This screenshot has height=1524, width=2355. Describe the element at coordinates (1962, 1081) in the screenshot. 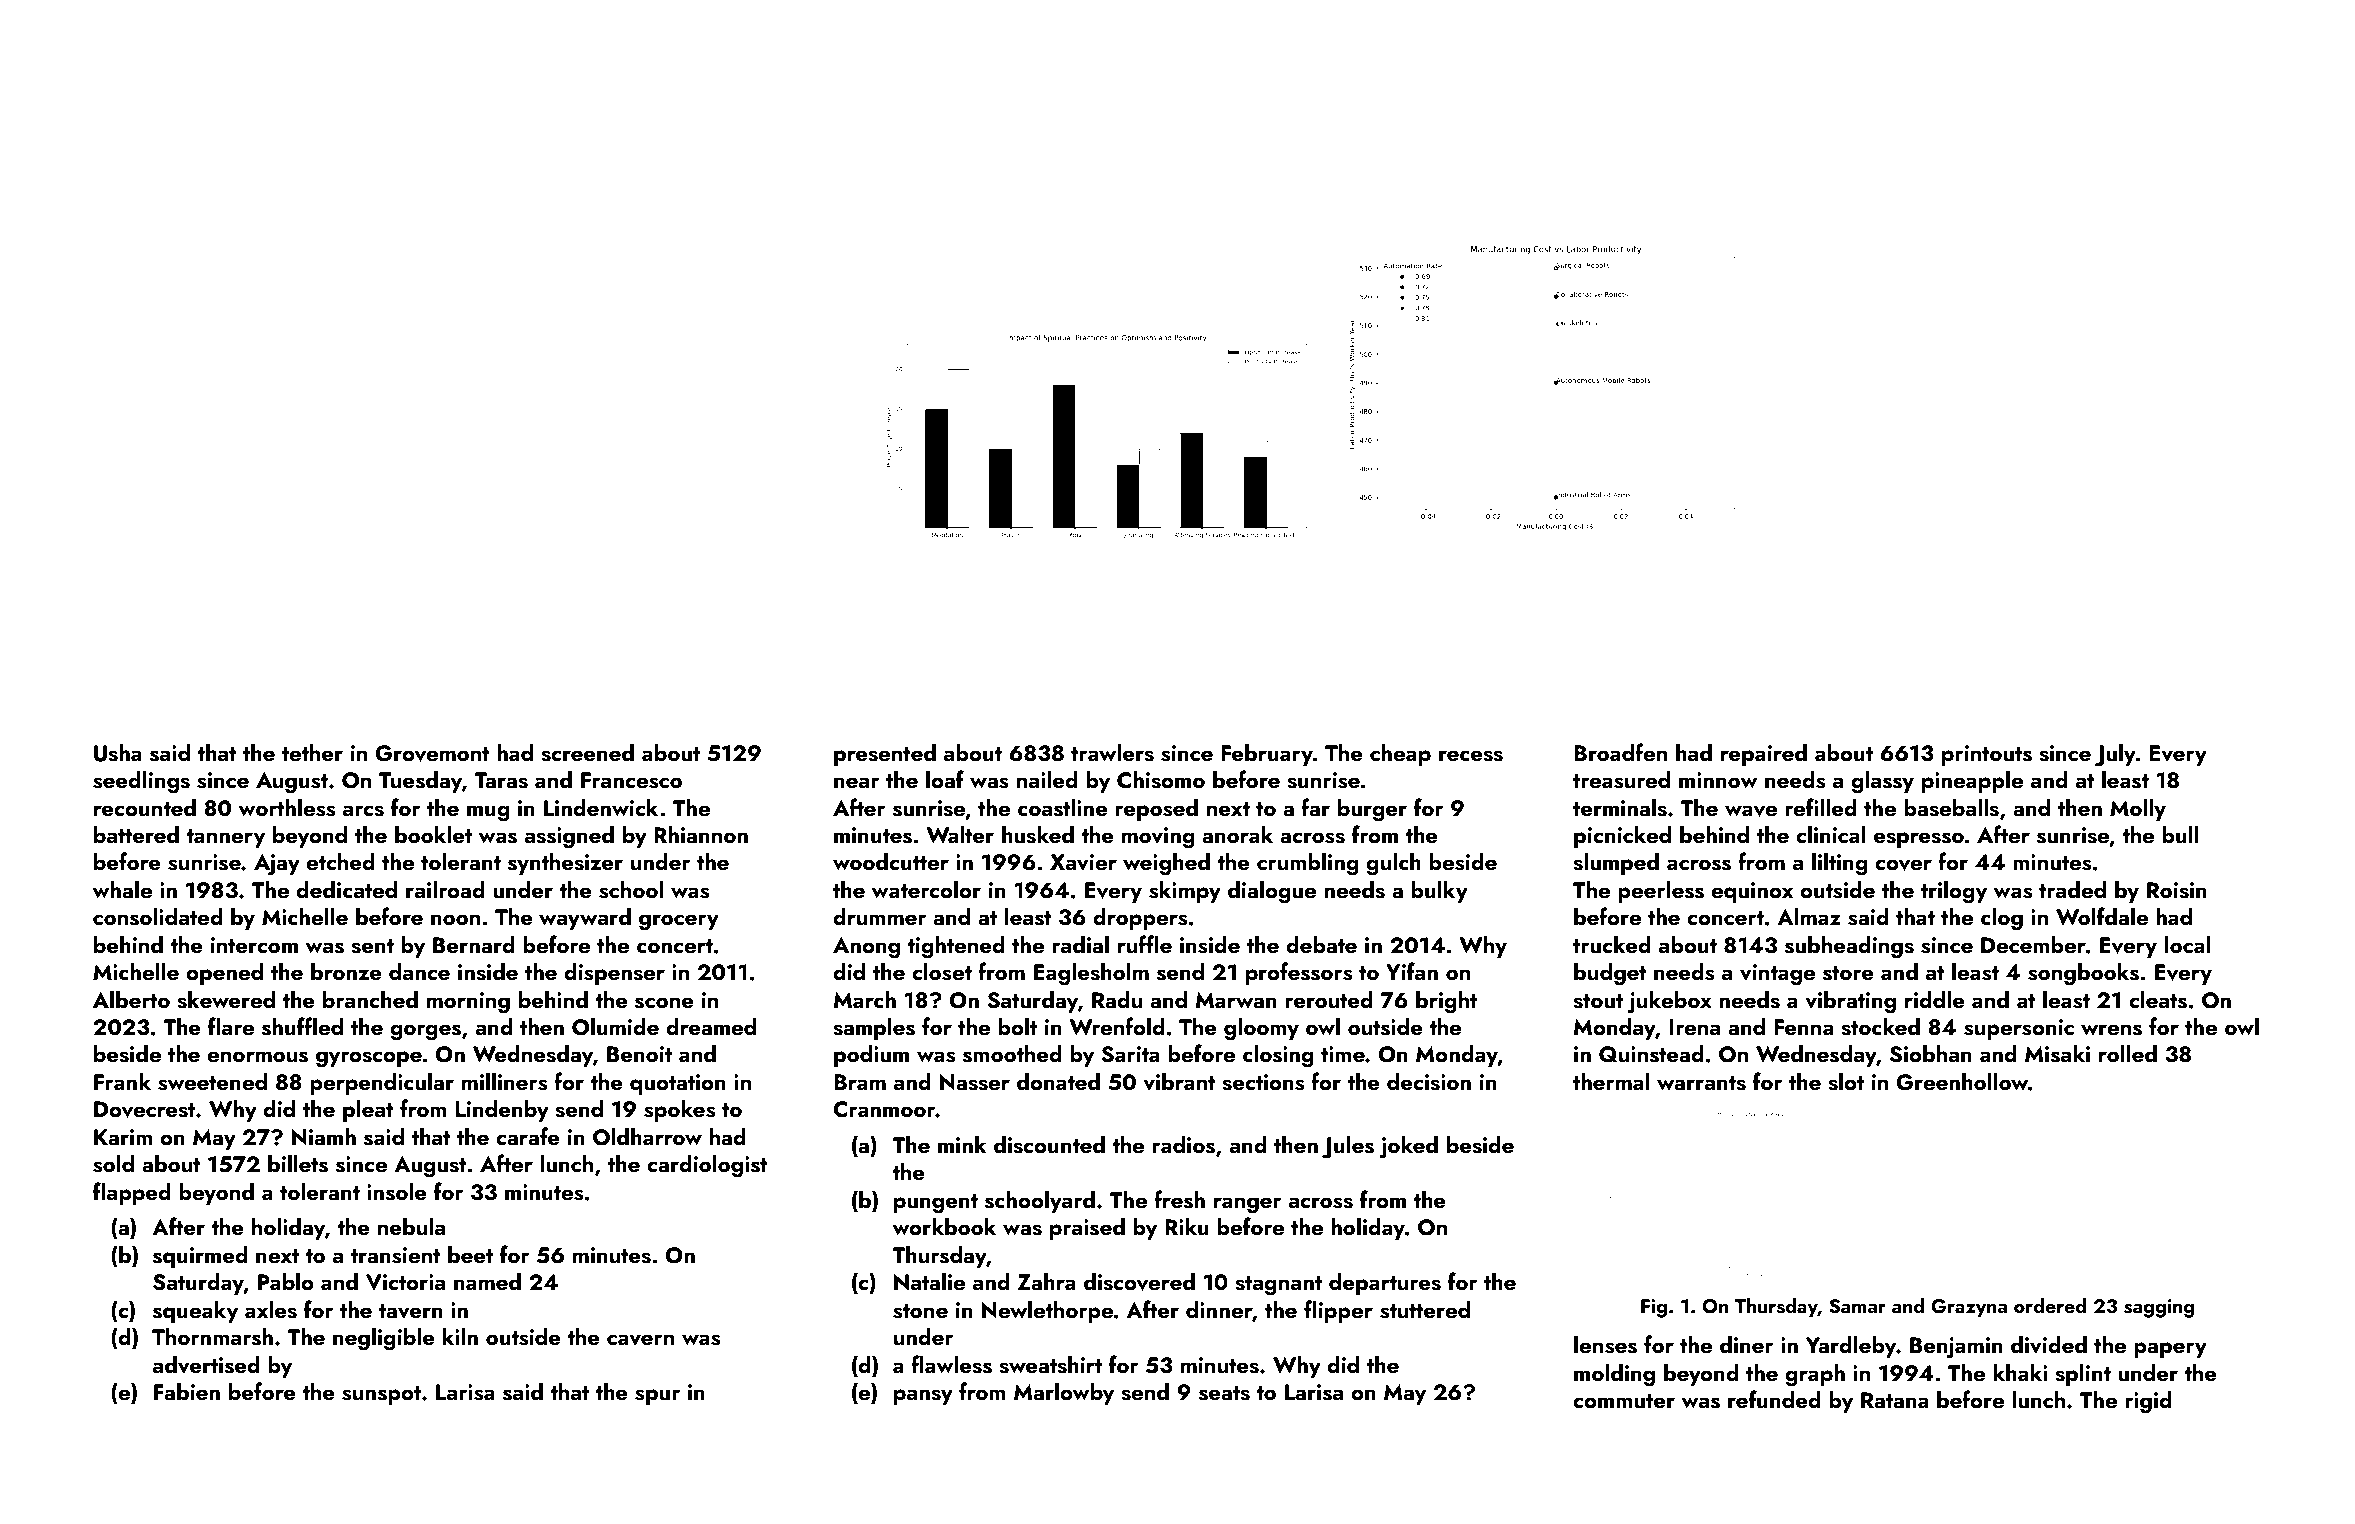

I see `Greenhollow` at that location.
